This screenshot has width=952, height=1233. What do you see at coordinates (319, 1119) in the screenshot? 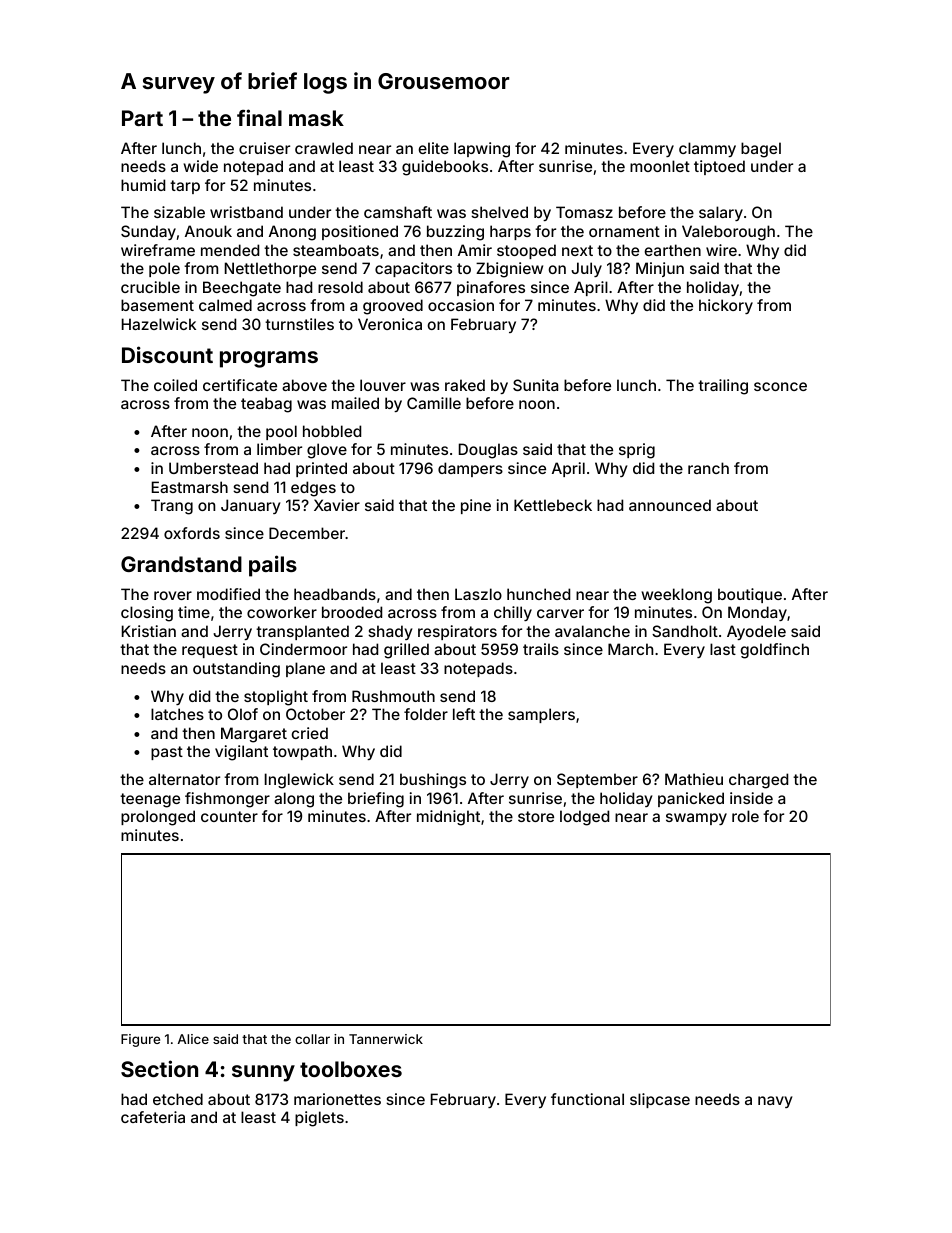
I see `piglets` at bounding box center [319, 1119].
